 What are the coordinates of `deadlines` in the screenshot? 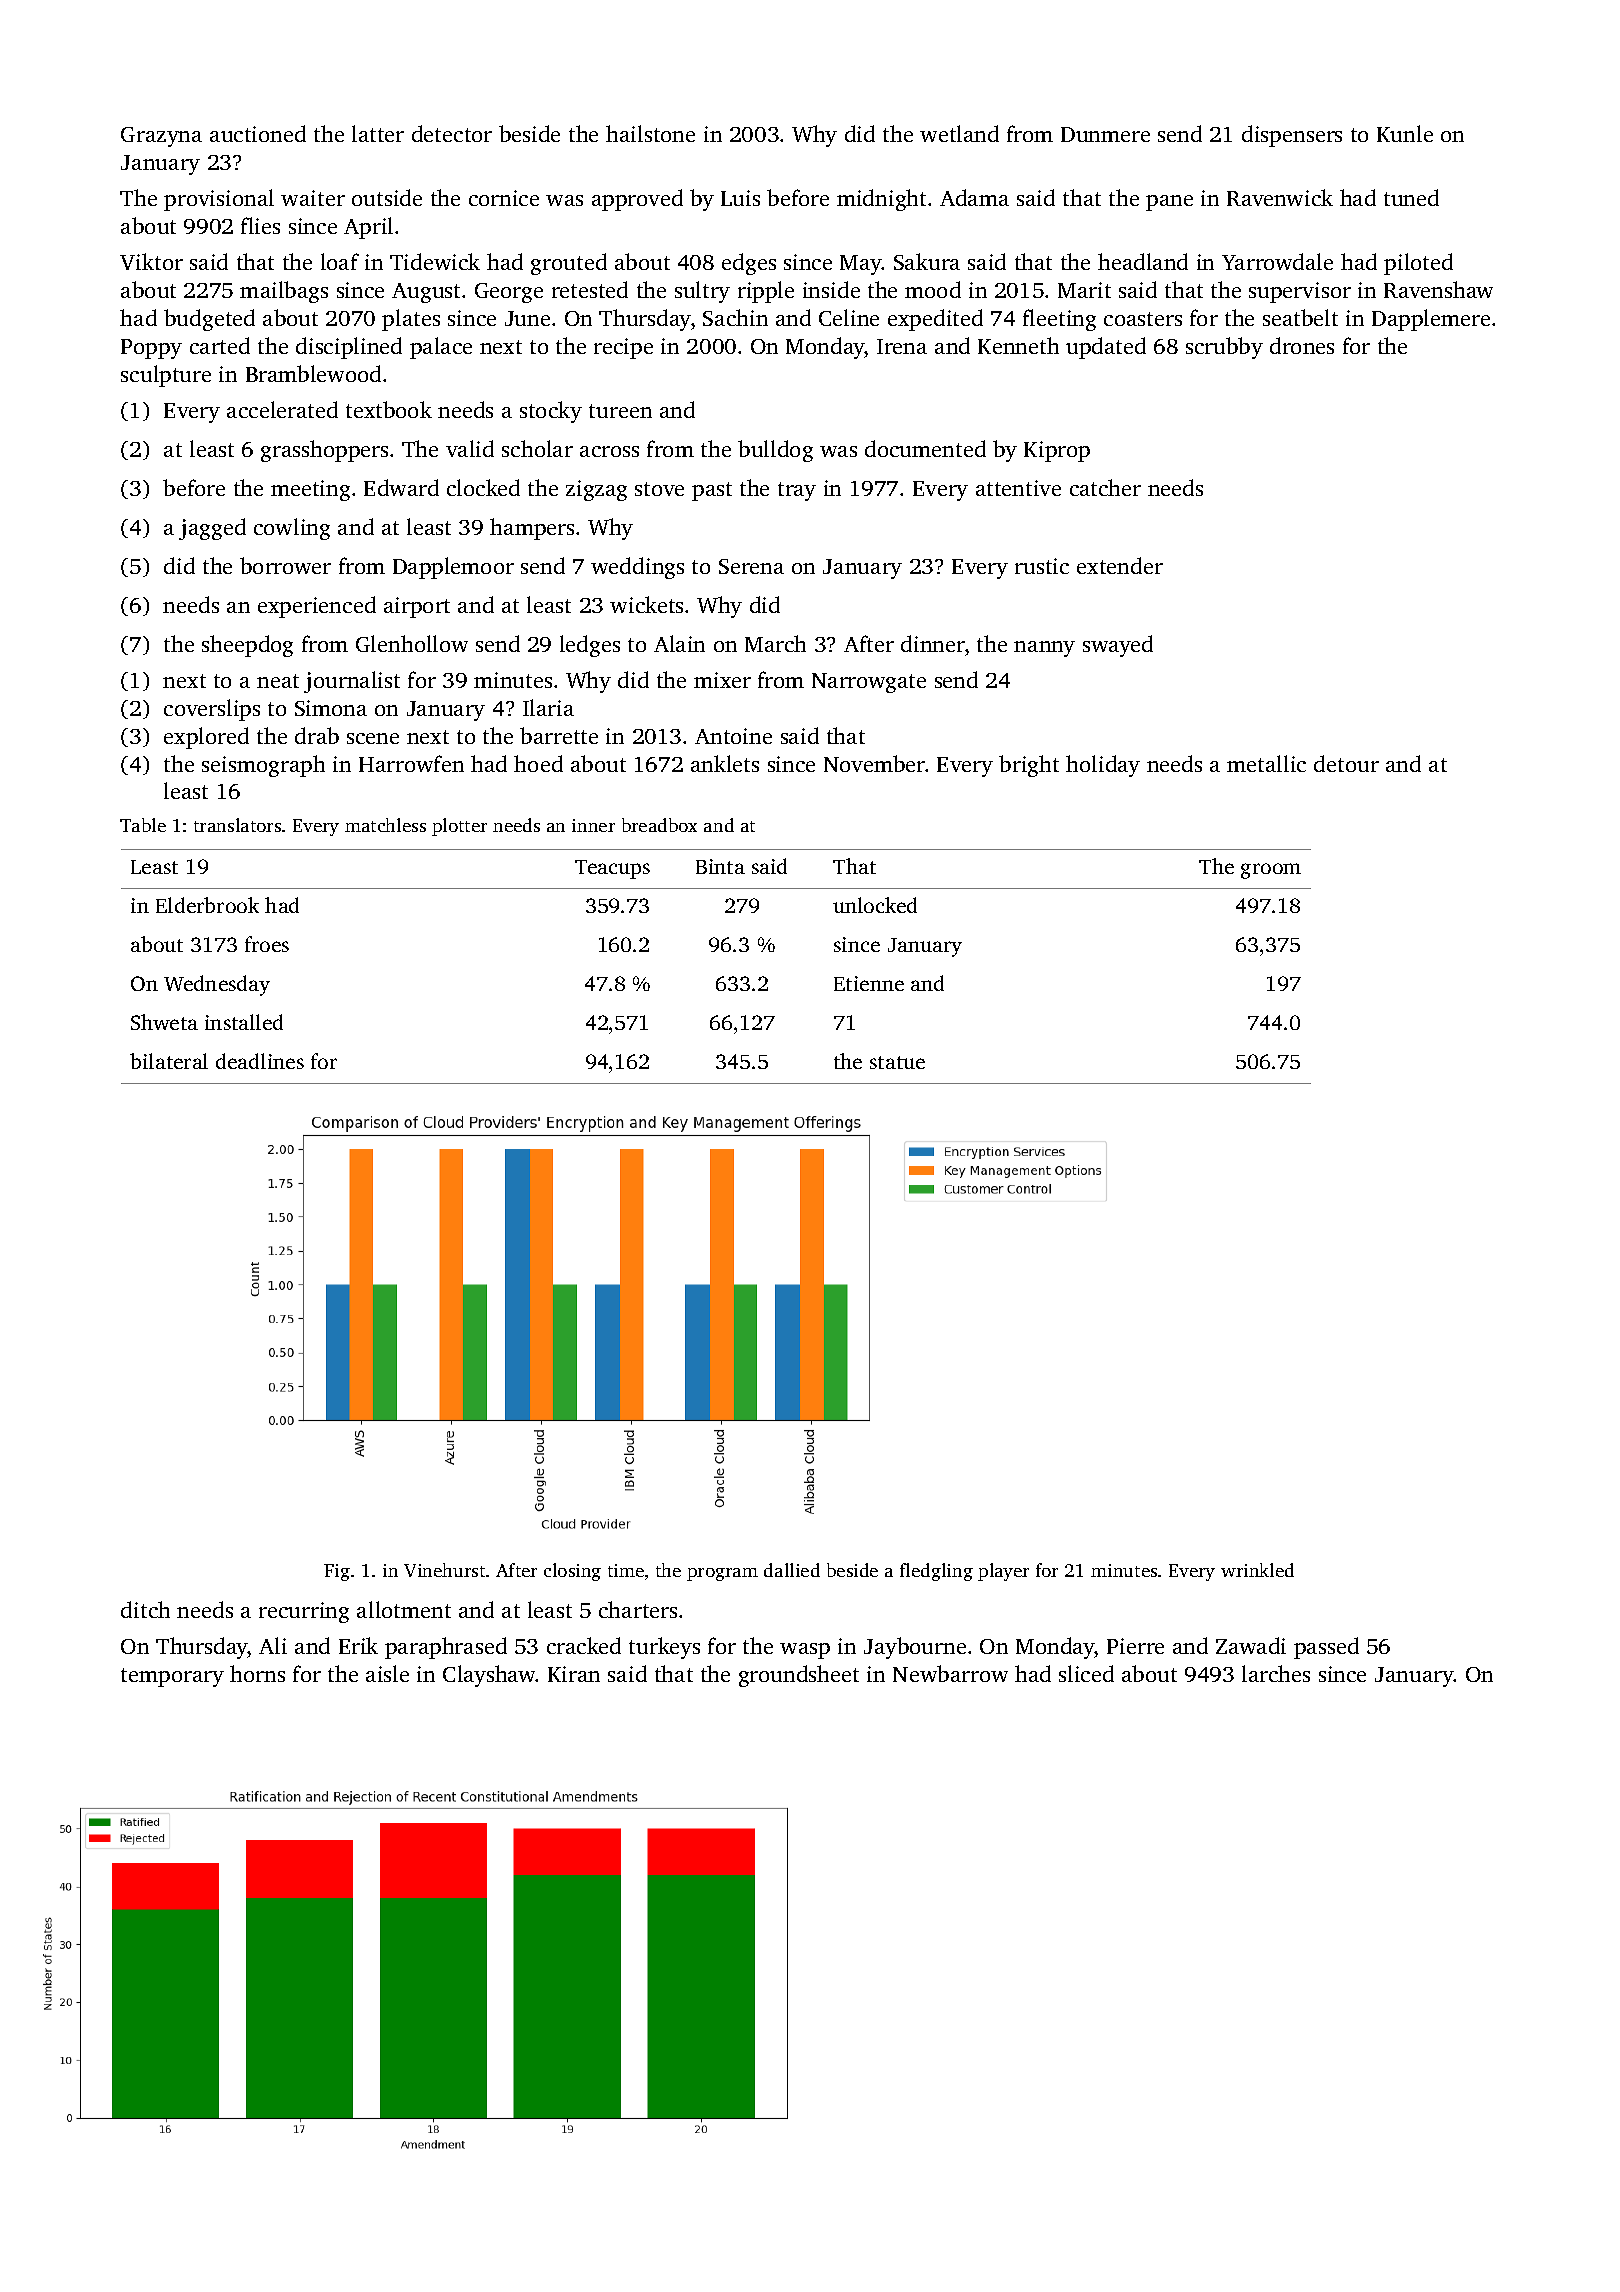 It's located at (260, 1061).
